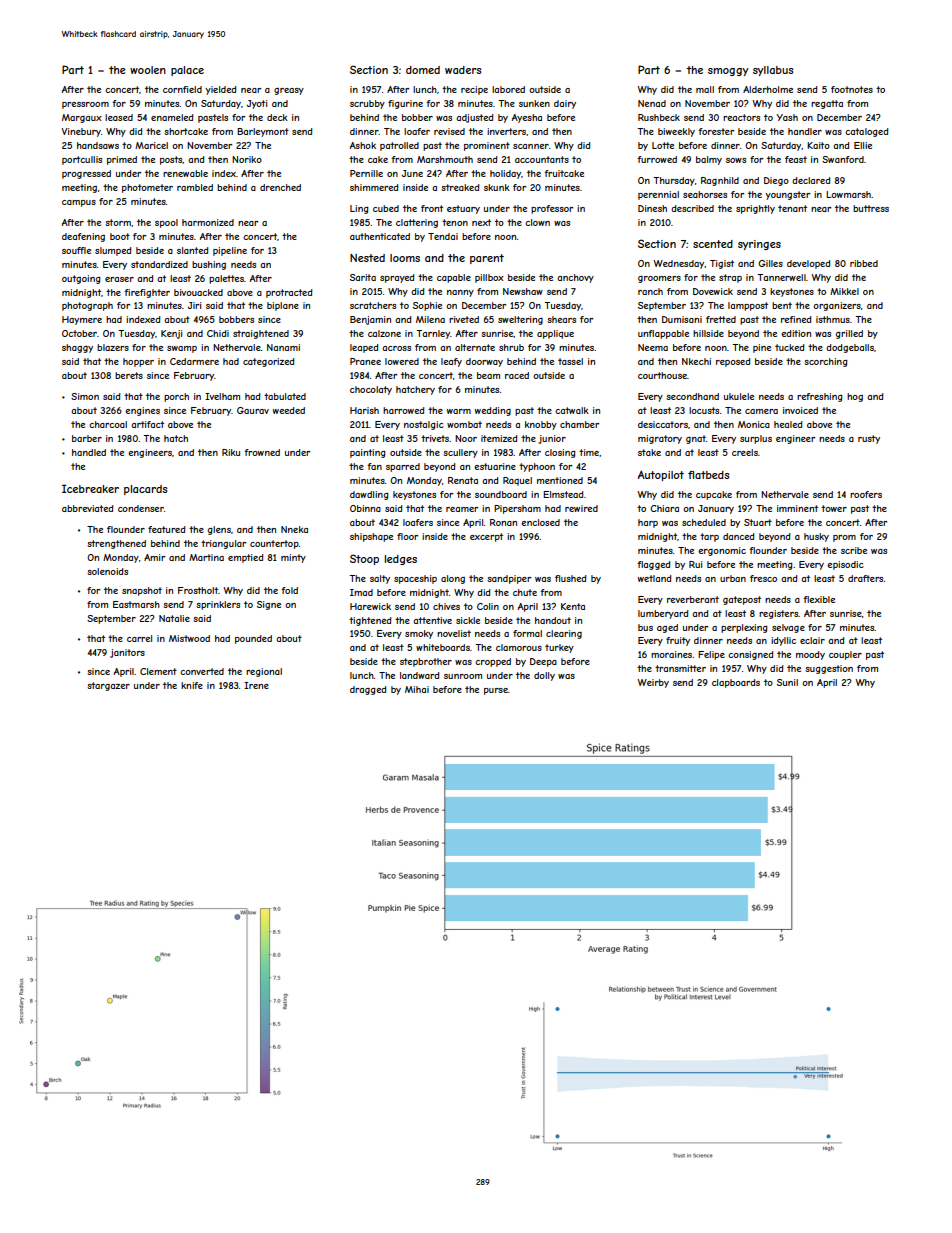  I want to click on parent, so click(487, 259).
